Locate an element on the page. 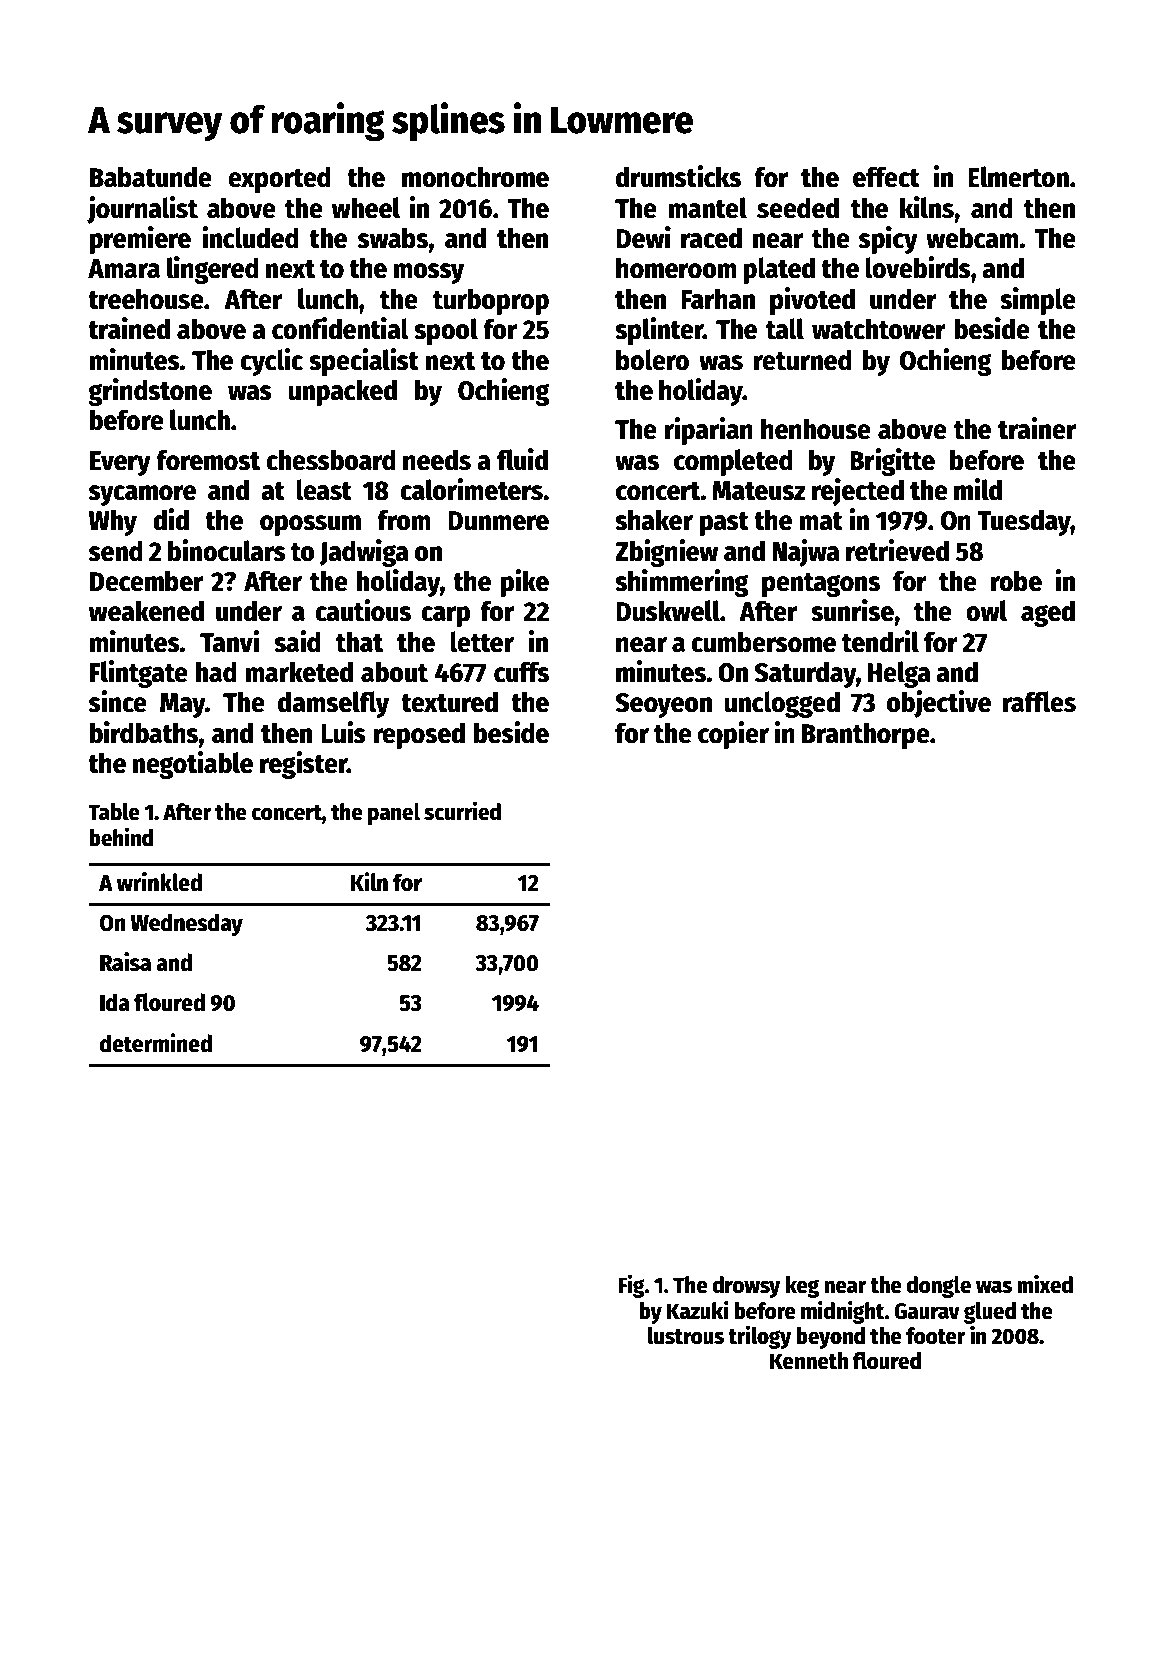 Image resolution: width=1165 pixels, height=1654 pixels. drumsticks is located at coordinates (678, 176).
